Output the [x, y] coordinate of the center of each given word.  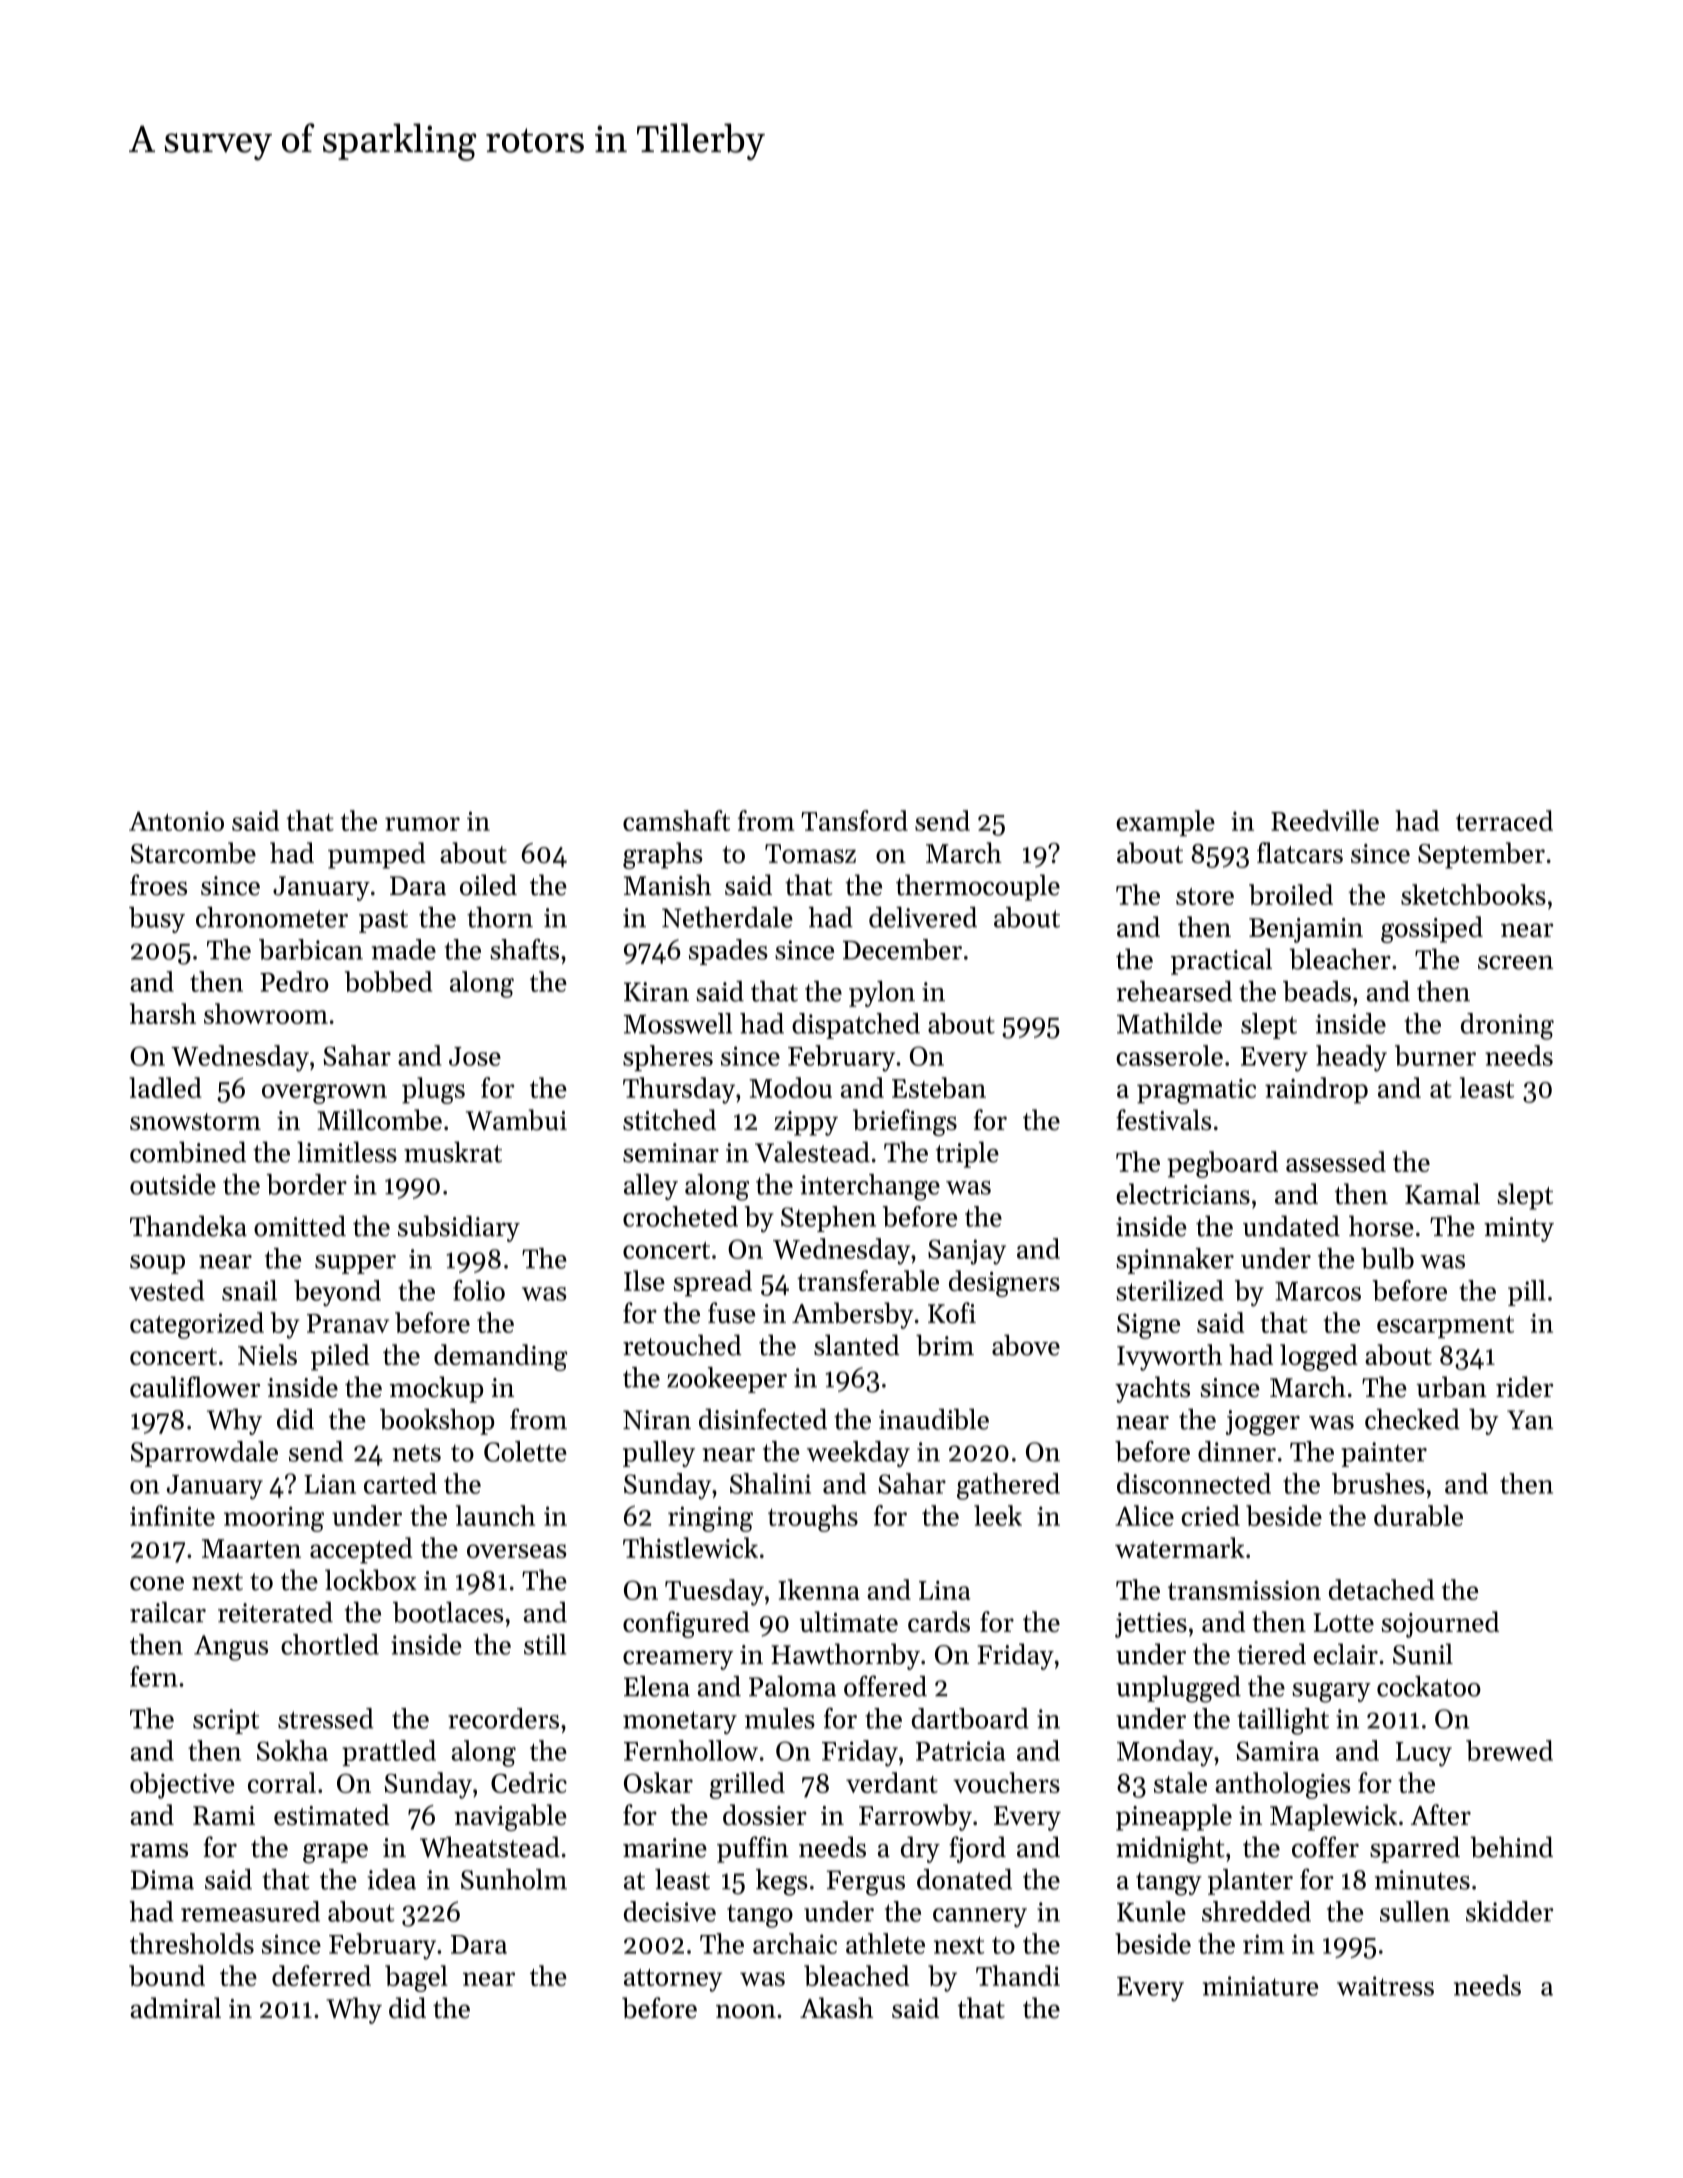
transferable [868, 1280]
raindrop [1316, 1090]
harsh [163, 1013]
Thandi [1018, 1975]
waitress [1385, 1986]
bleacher [1340, 959]
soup [157, 1264]
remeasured [250, 1911]
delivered [923, 917]
